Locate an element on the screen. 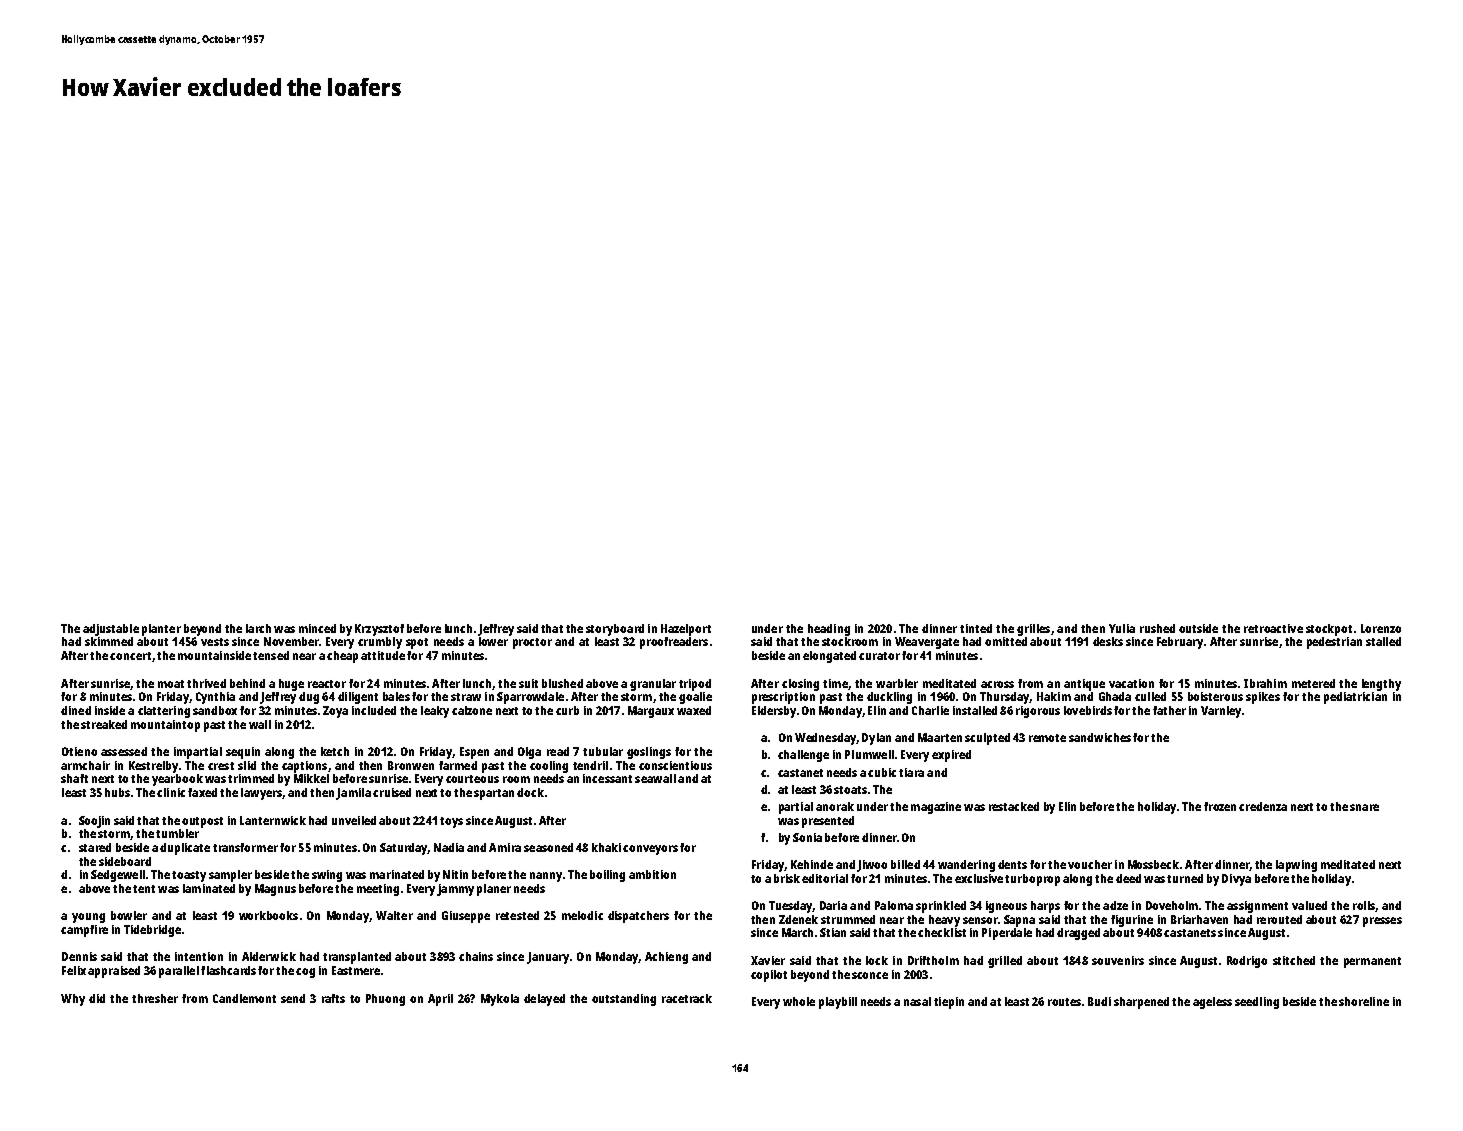 Image resolution: width=1463 pixels, height=1131 pixels. Amira is located at coordinates (505, 847).
